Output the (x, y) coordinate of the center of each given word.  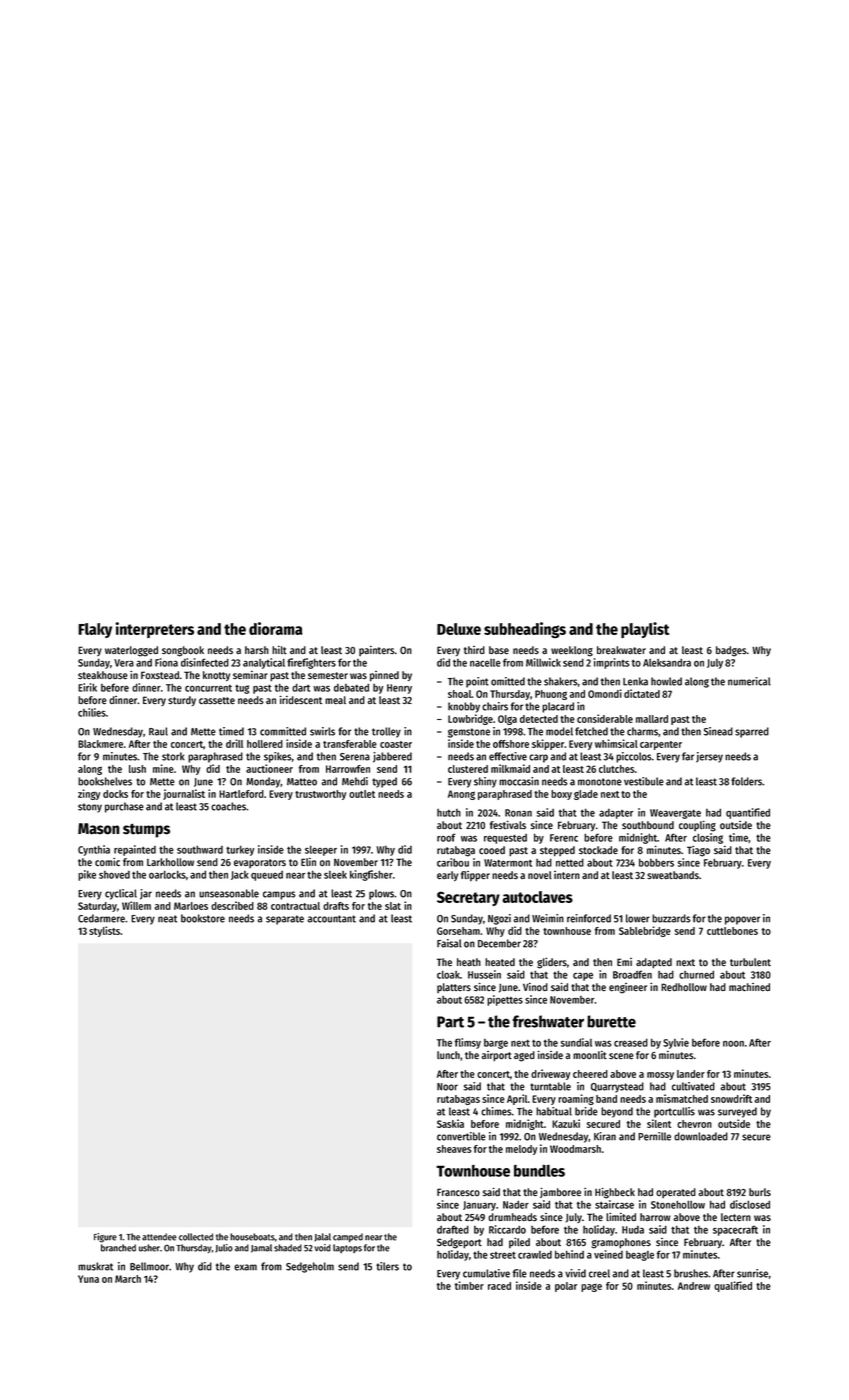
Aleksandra (667, 662)
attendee (159, 1237)
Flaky (95, 630)
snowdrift (731, 1098)
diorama (276, 628)
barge (496, 1044)
